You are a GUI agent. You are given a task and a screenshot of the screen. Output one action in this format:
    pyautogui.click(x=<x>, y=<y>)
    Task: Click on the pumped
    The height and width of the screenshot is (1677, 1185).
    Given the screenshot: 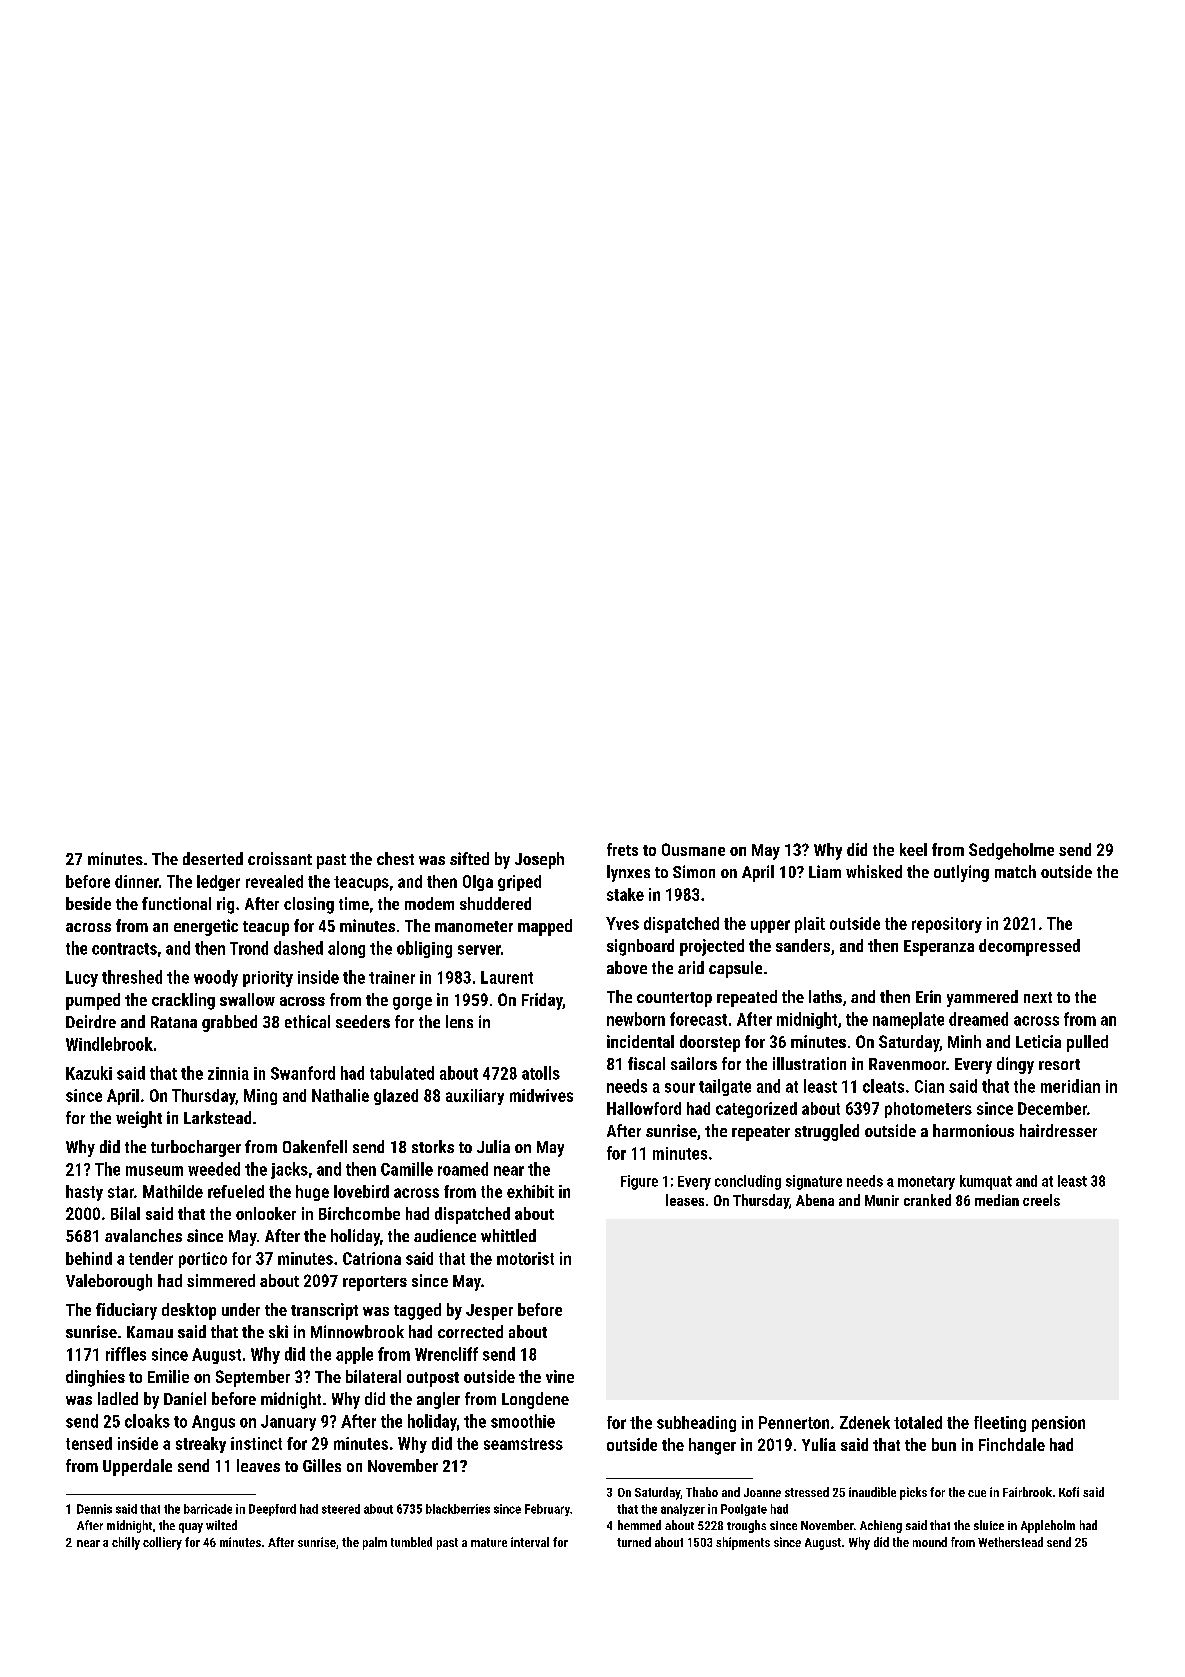 What is the action you would take?
    pyautogui.click(x=93, y=1001)
